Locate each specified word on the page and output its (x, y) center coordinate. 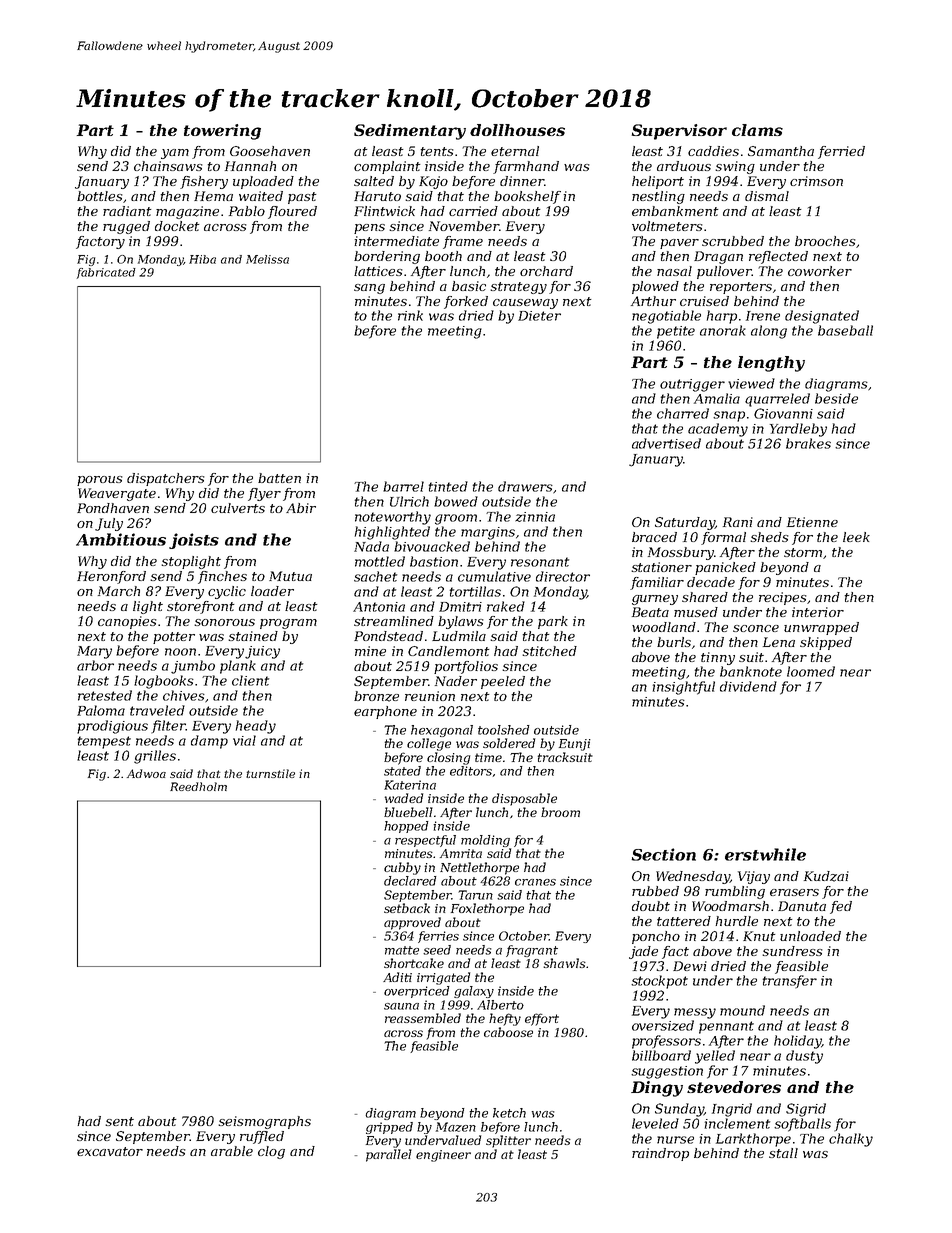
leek (856, 537)
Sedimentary (410, 132)
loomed (811, 671)
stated (402, 771)
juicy (262, 652)
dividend (748, 686)
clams (757, 130)
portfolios (466, 667)
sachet (375, 576)
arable (232, 1151)
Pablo (247, 211)
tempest (104, 742)
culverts (238, 508)
